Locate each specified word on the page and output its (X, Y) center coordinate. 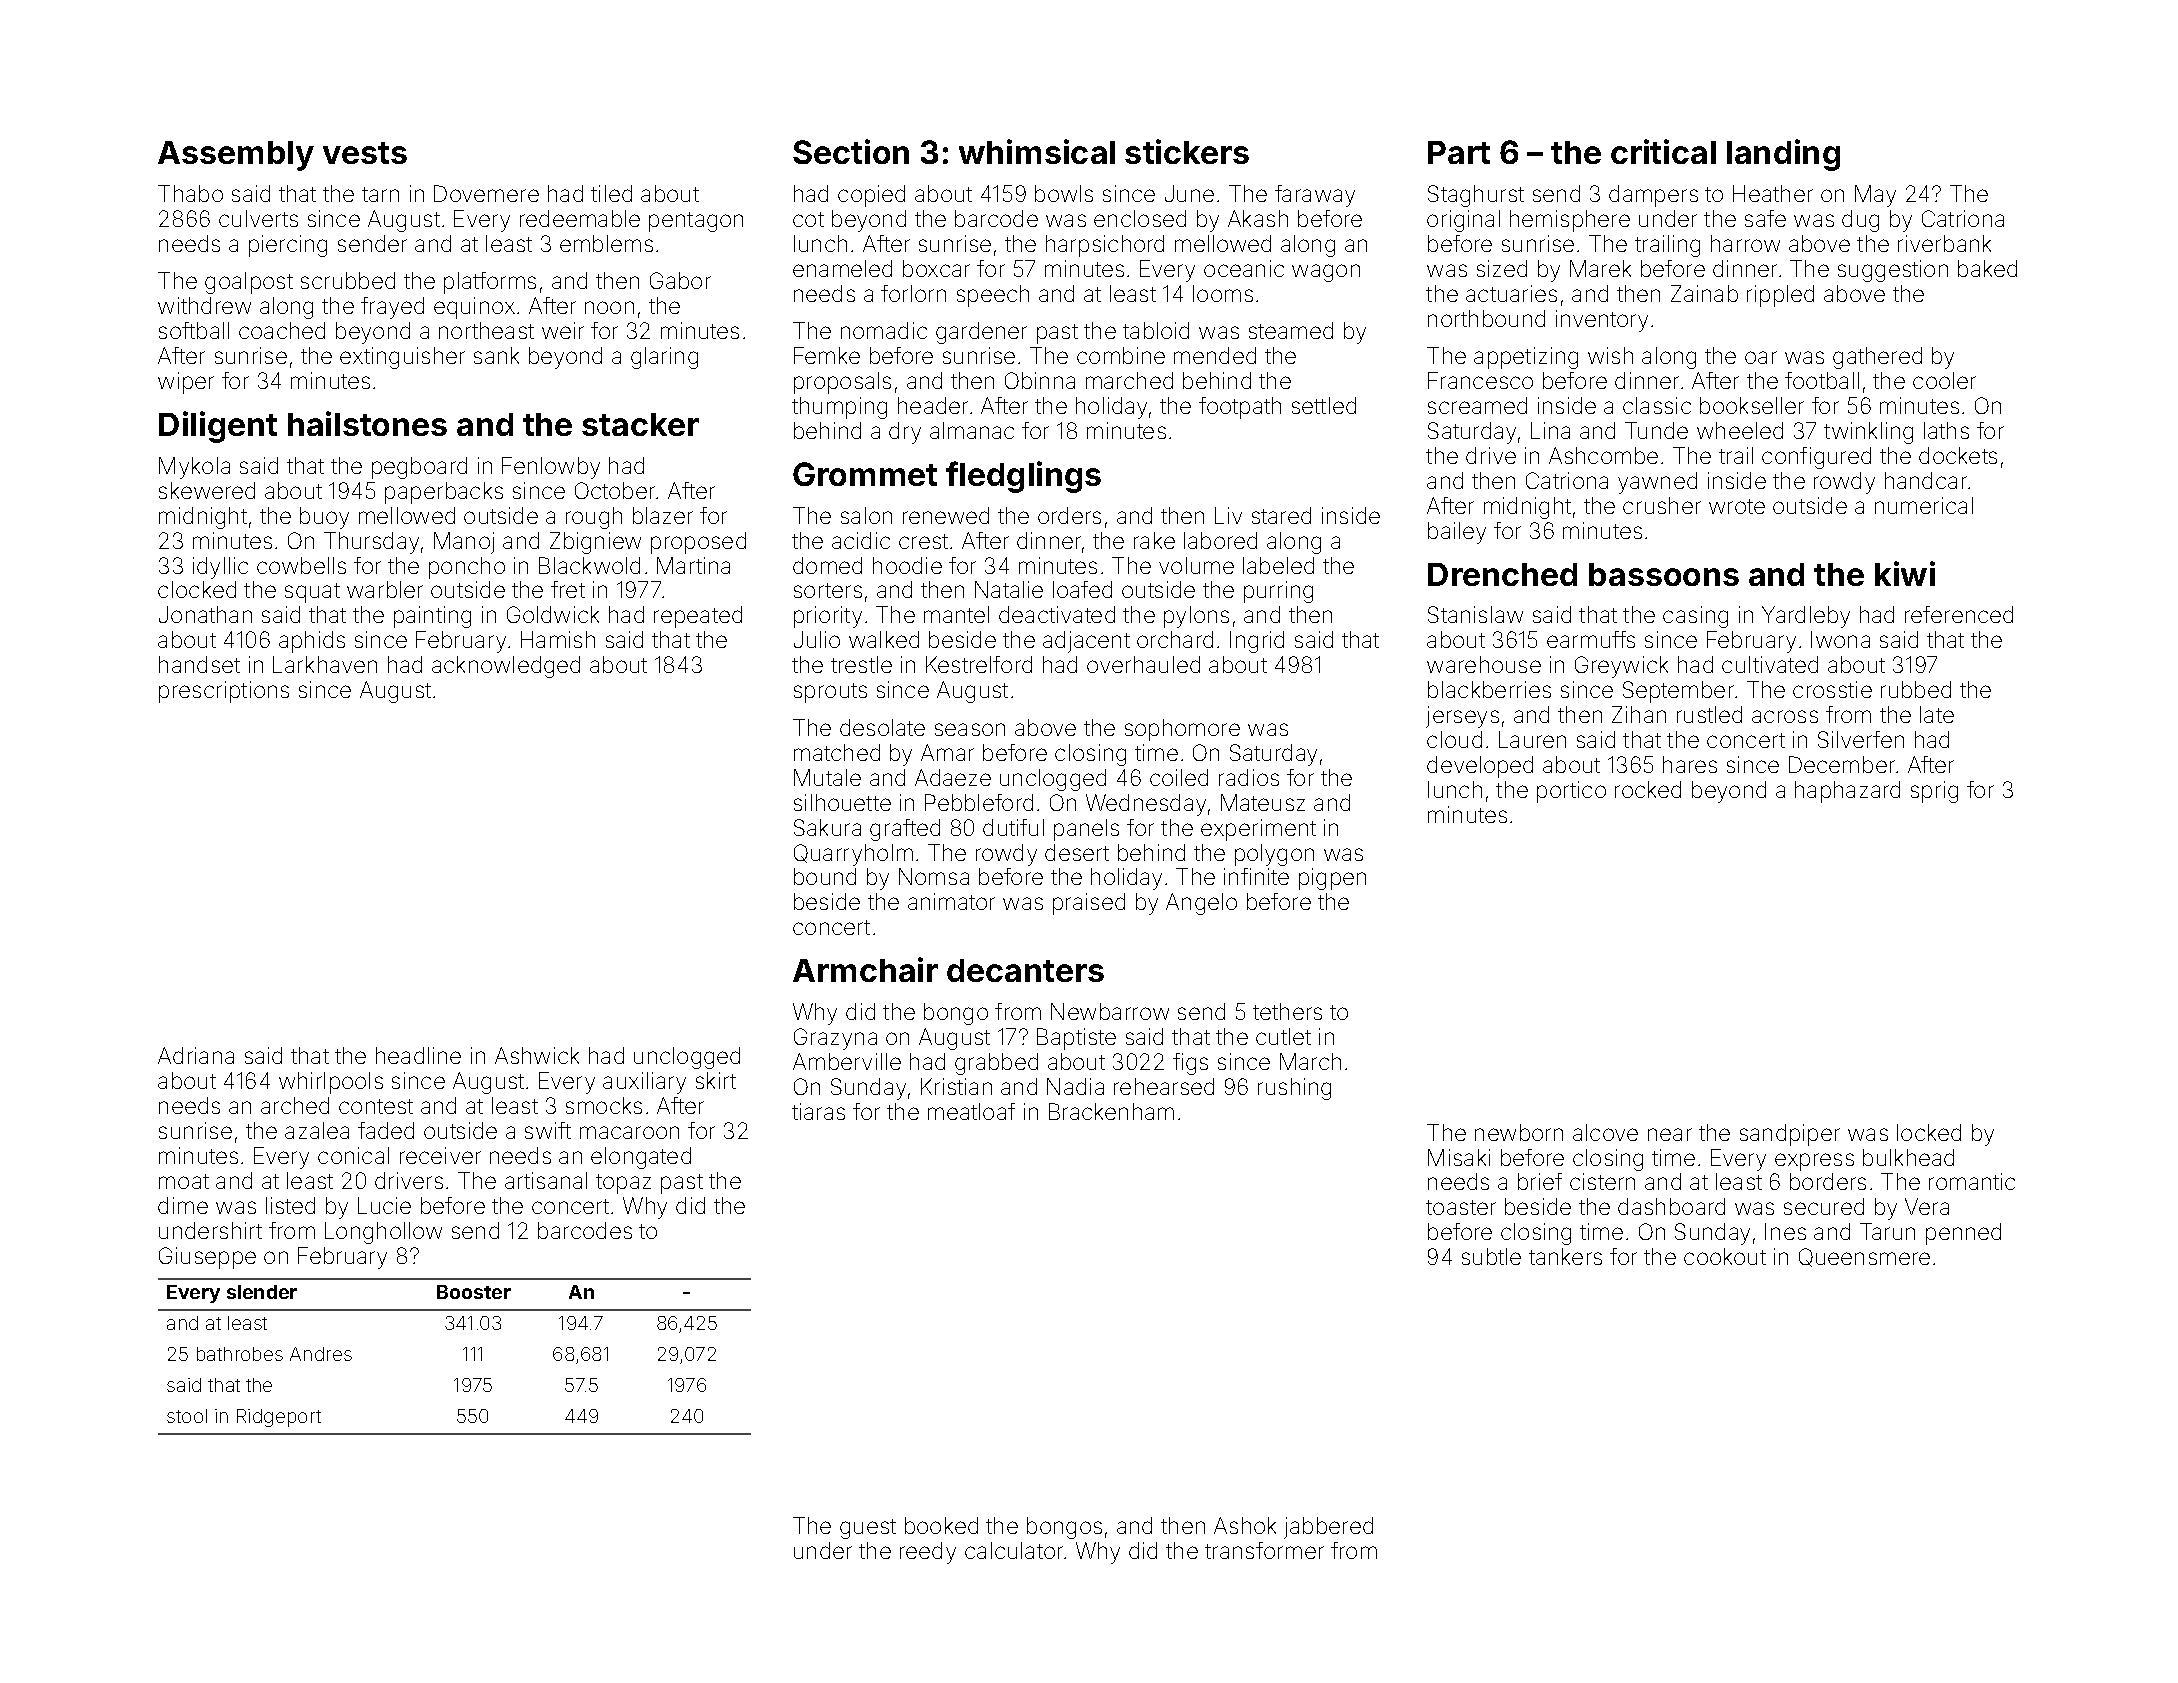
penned (1963, 1234)
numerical (1924, 505)
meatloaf (971, 1111)
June (1189, 193)
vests (365, 153)
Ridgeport (279, 1418)
